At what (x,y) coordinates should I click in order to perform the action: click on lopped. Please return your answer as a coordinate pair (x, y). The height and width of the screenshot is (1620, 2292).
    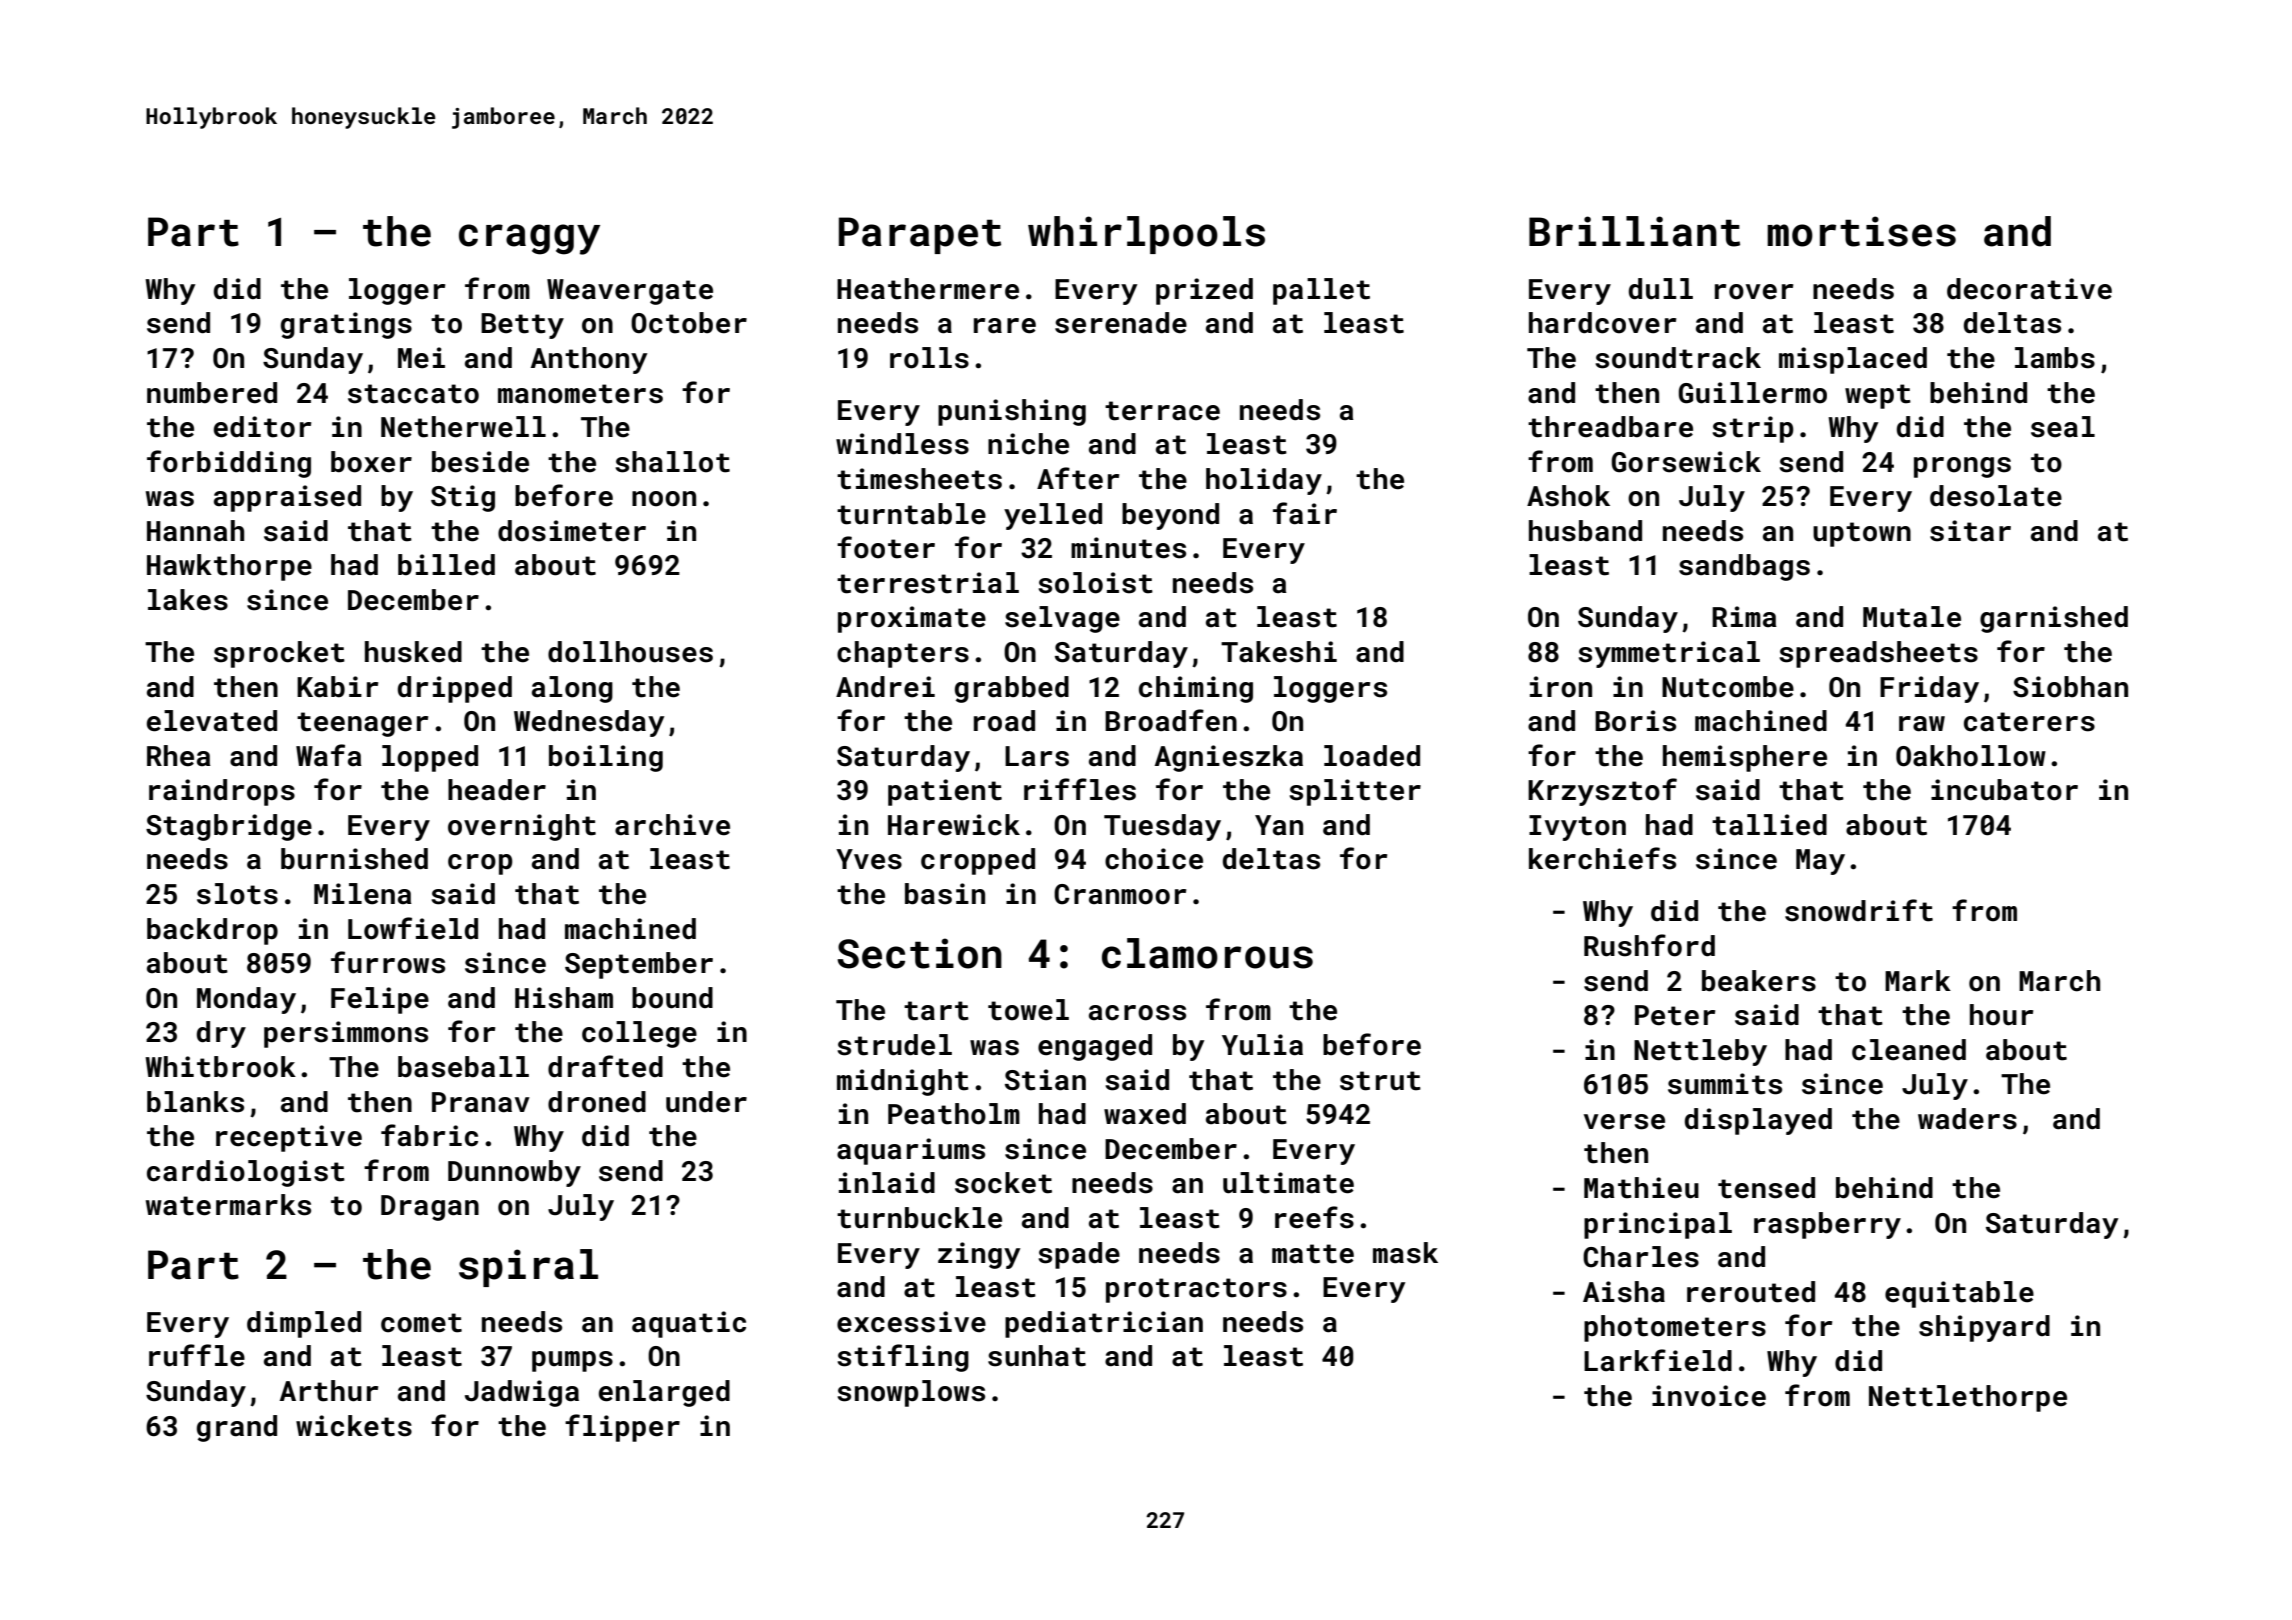
    Looking at the image, I should click on (430, 758).
